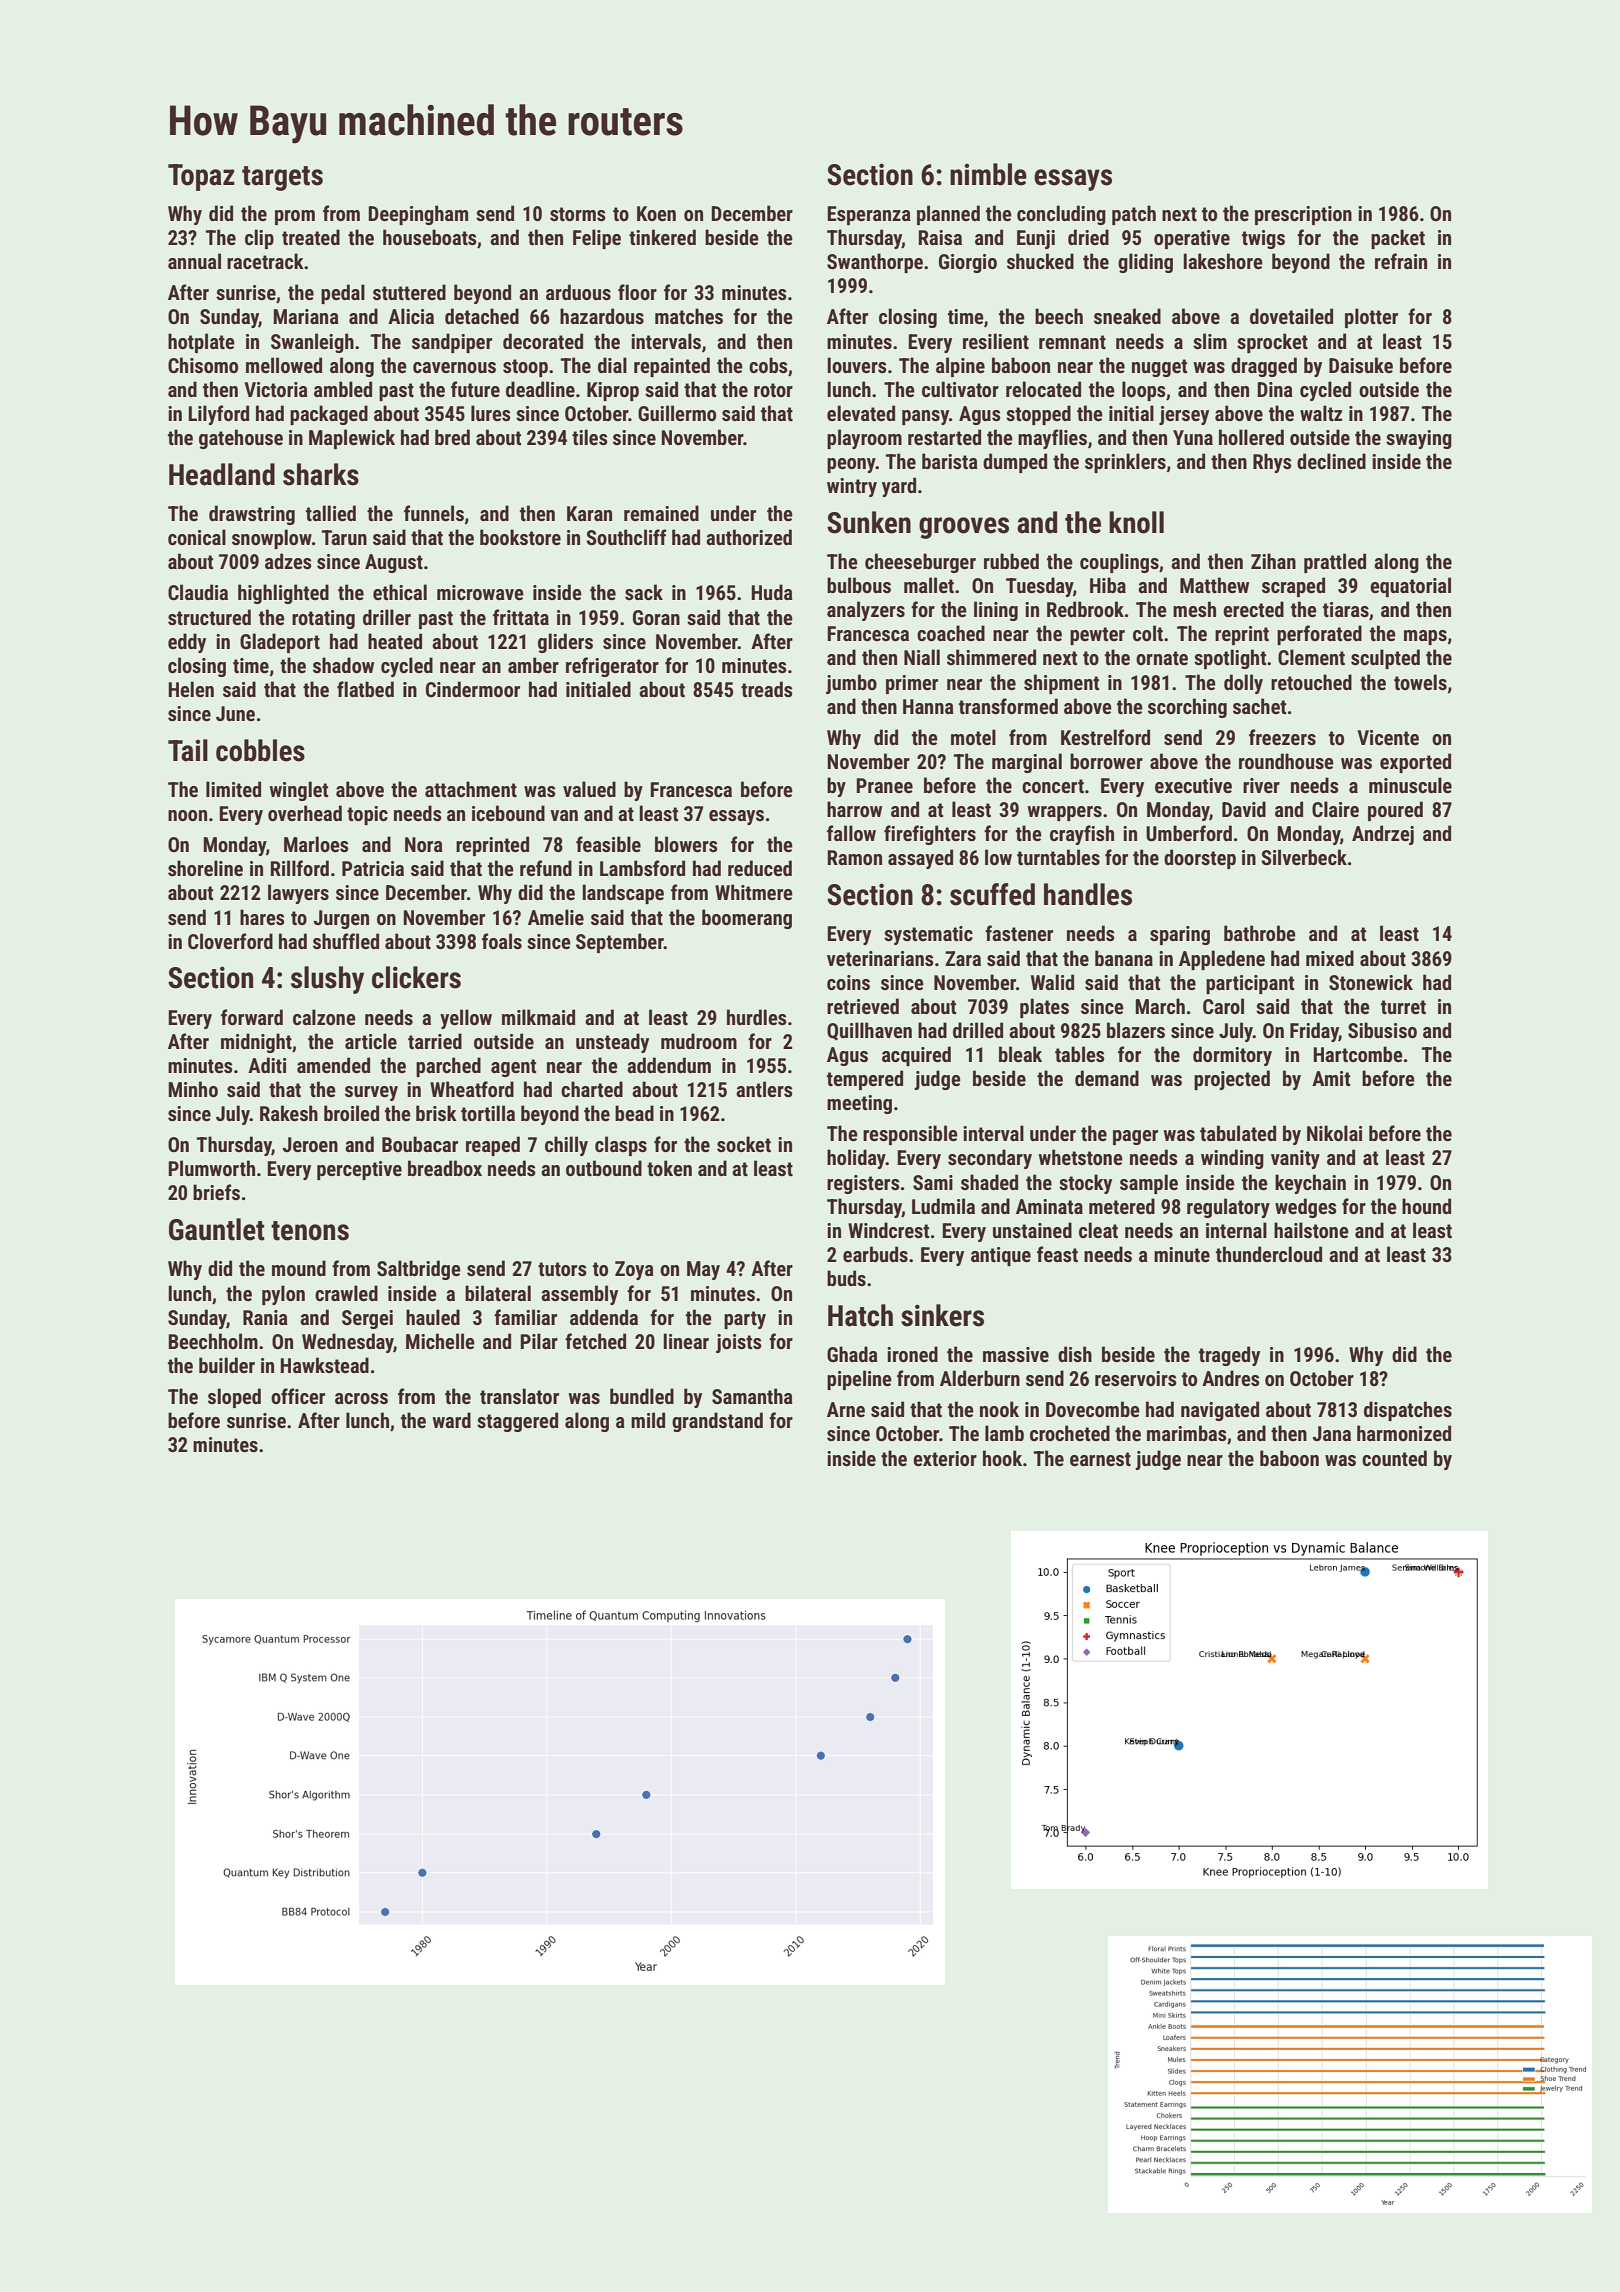 The width and height of the screenshot is (1620, 2292). What do you see at coordinates (612, 1043) in the screenshot?
I see `unsteady` at bounding box center [612, 1043].
